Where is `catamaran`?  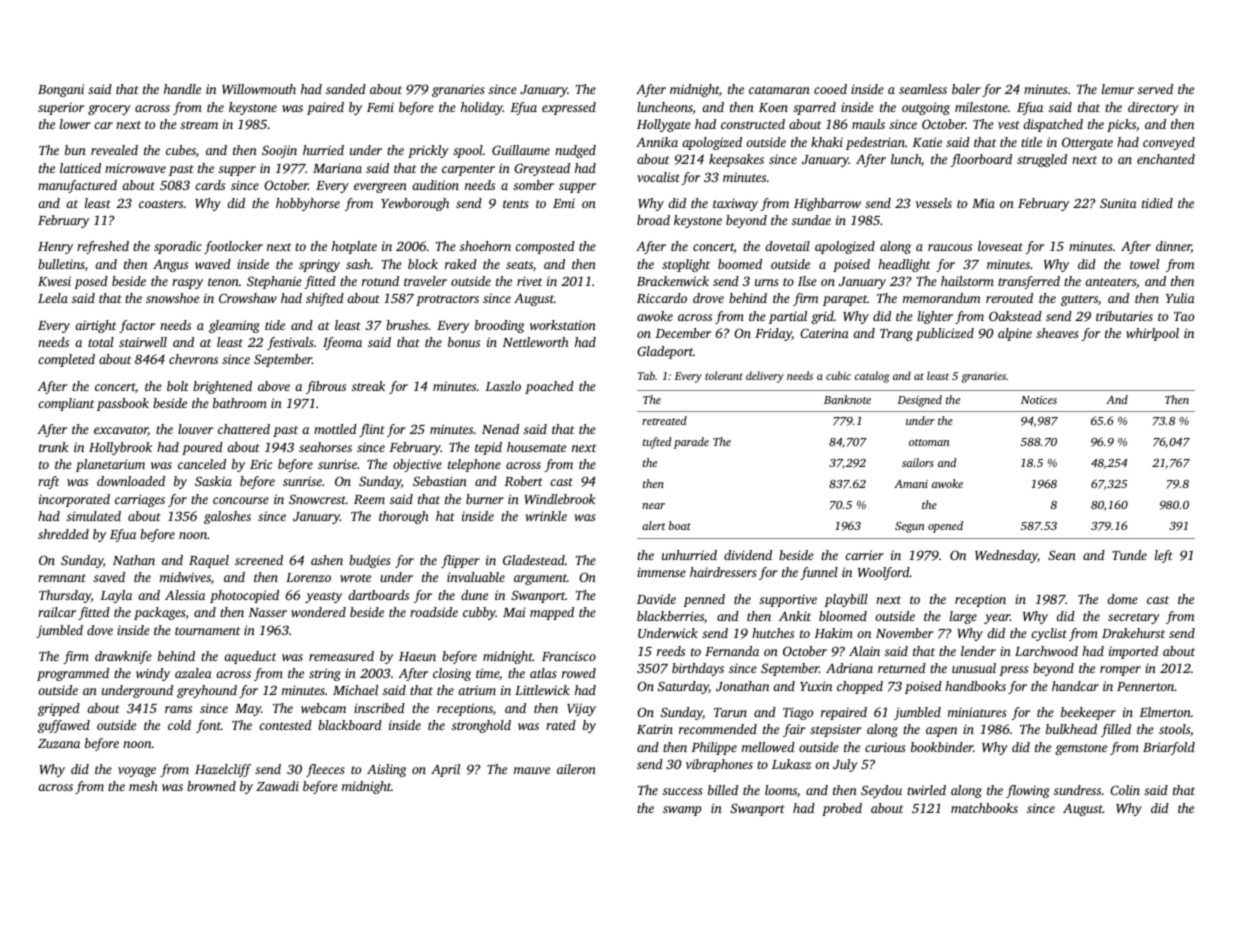
catamaran is located at coordinates (779, 90).
